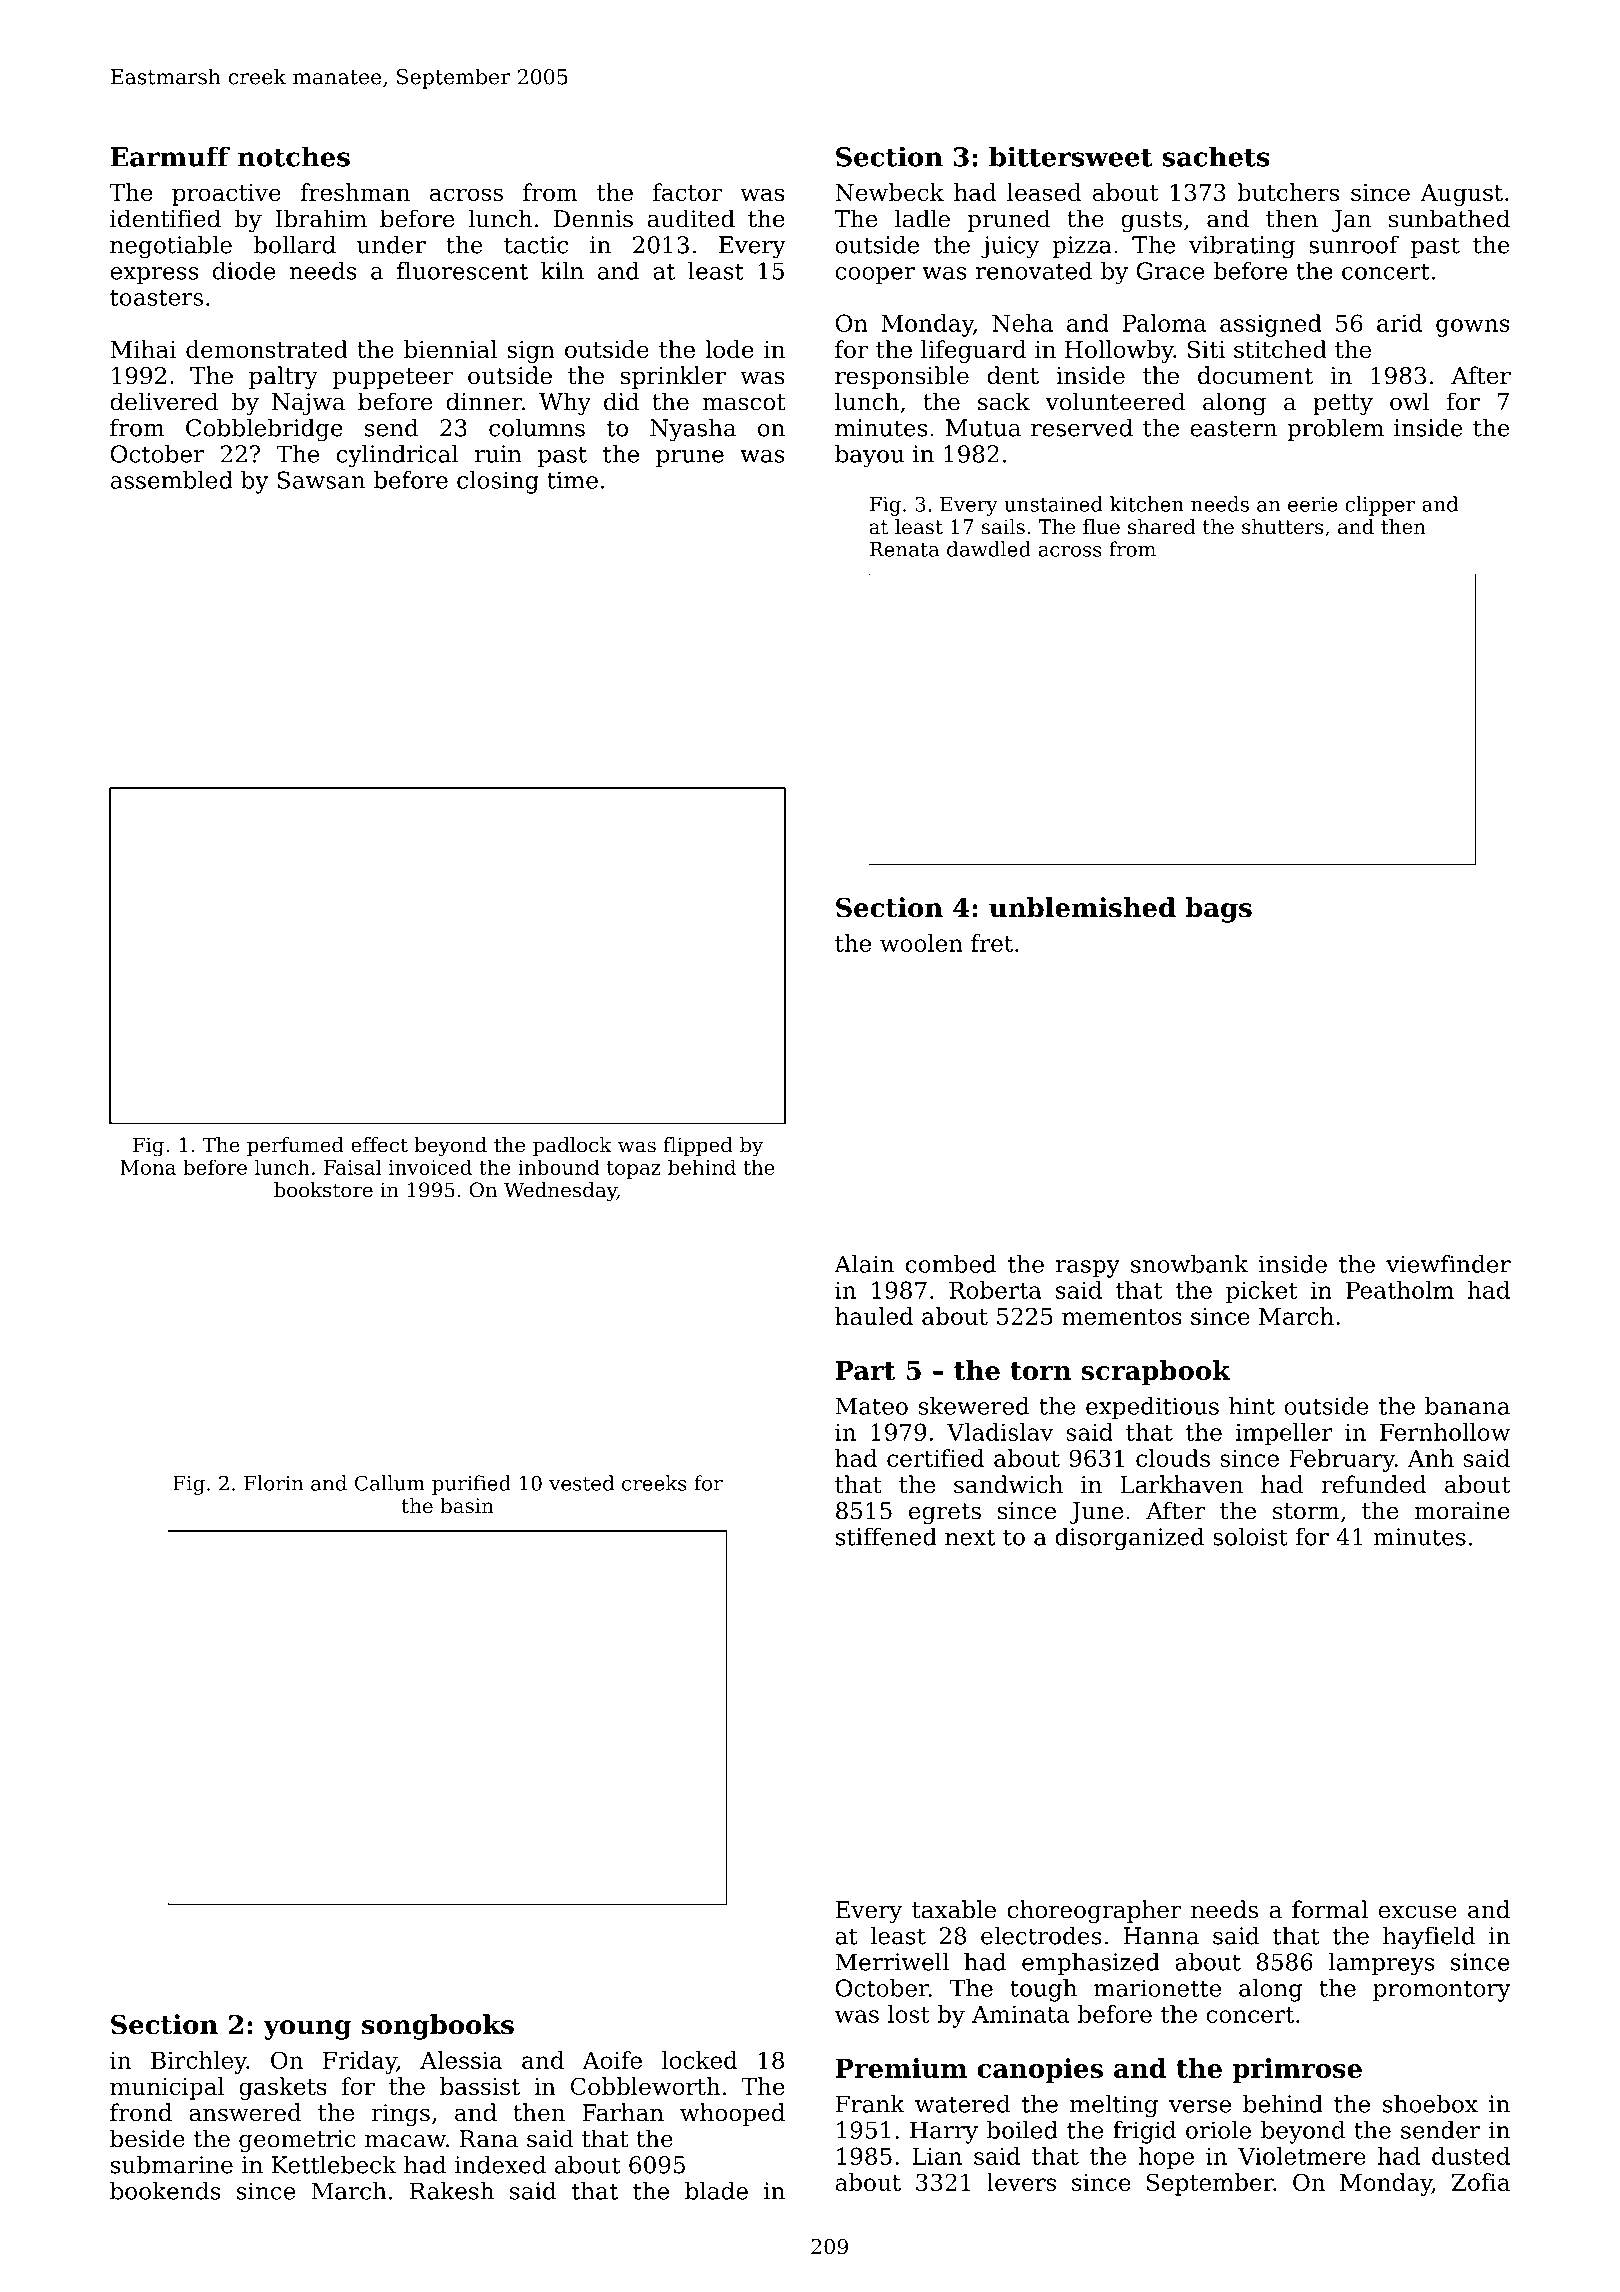 The image size is (1620, 2292). Describe the element at coordinates (1481, 2182) in the document. I see `Zofia` at that location.
